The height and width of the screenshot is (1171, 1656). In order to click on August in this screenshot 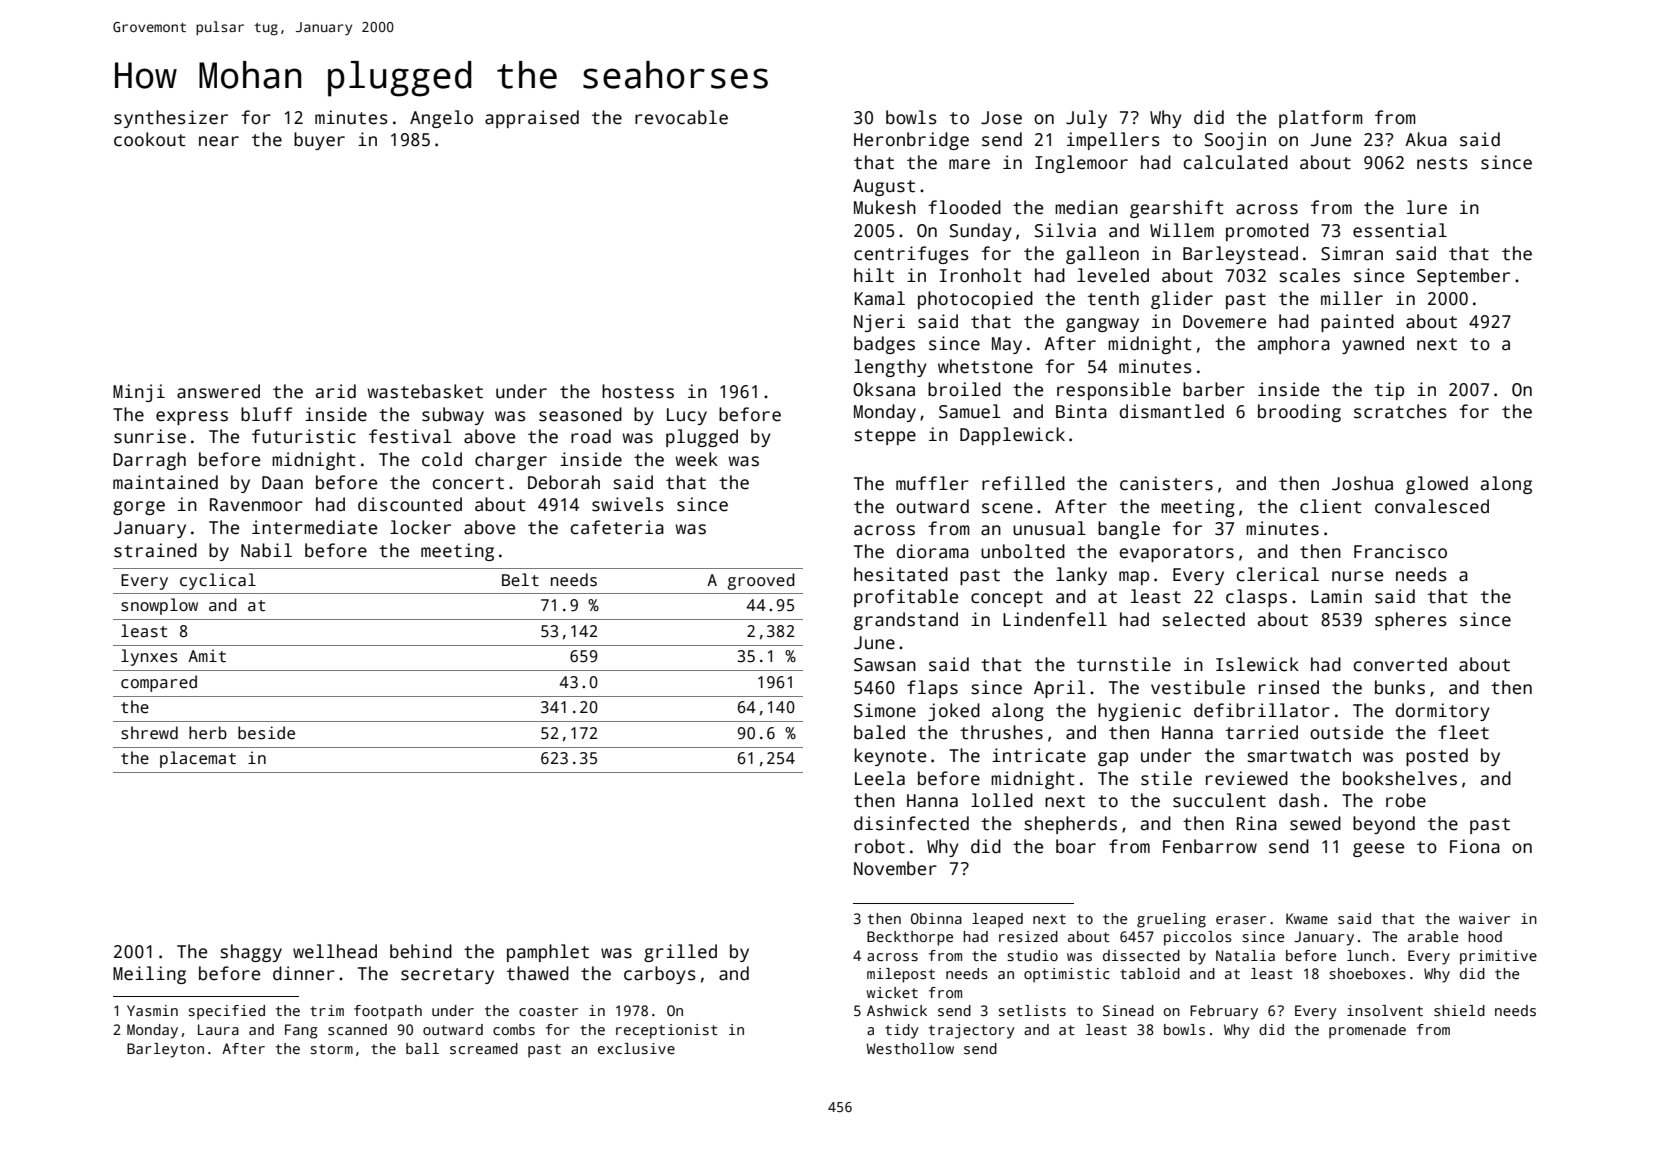, I will do `click(884, 187)`.
